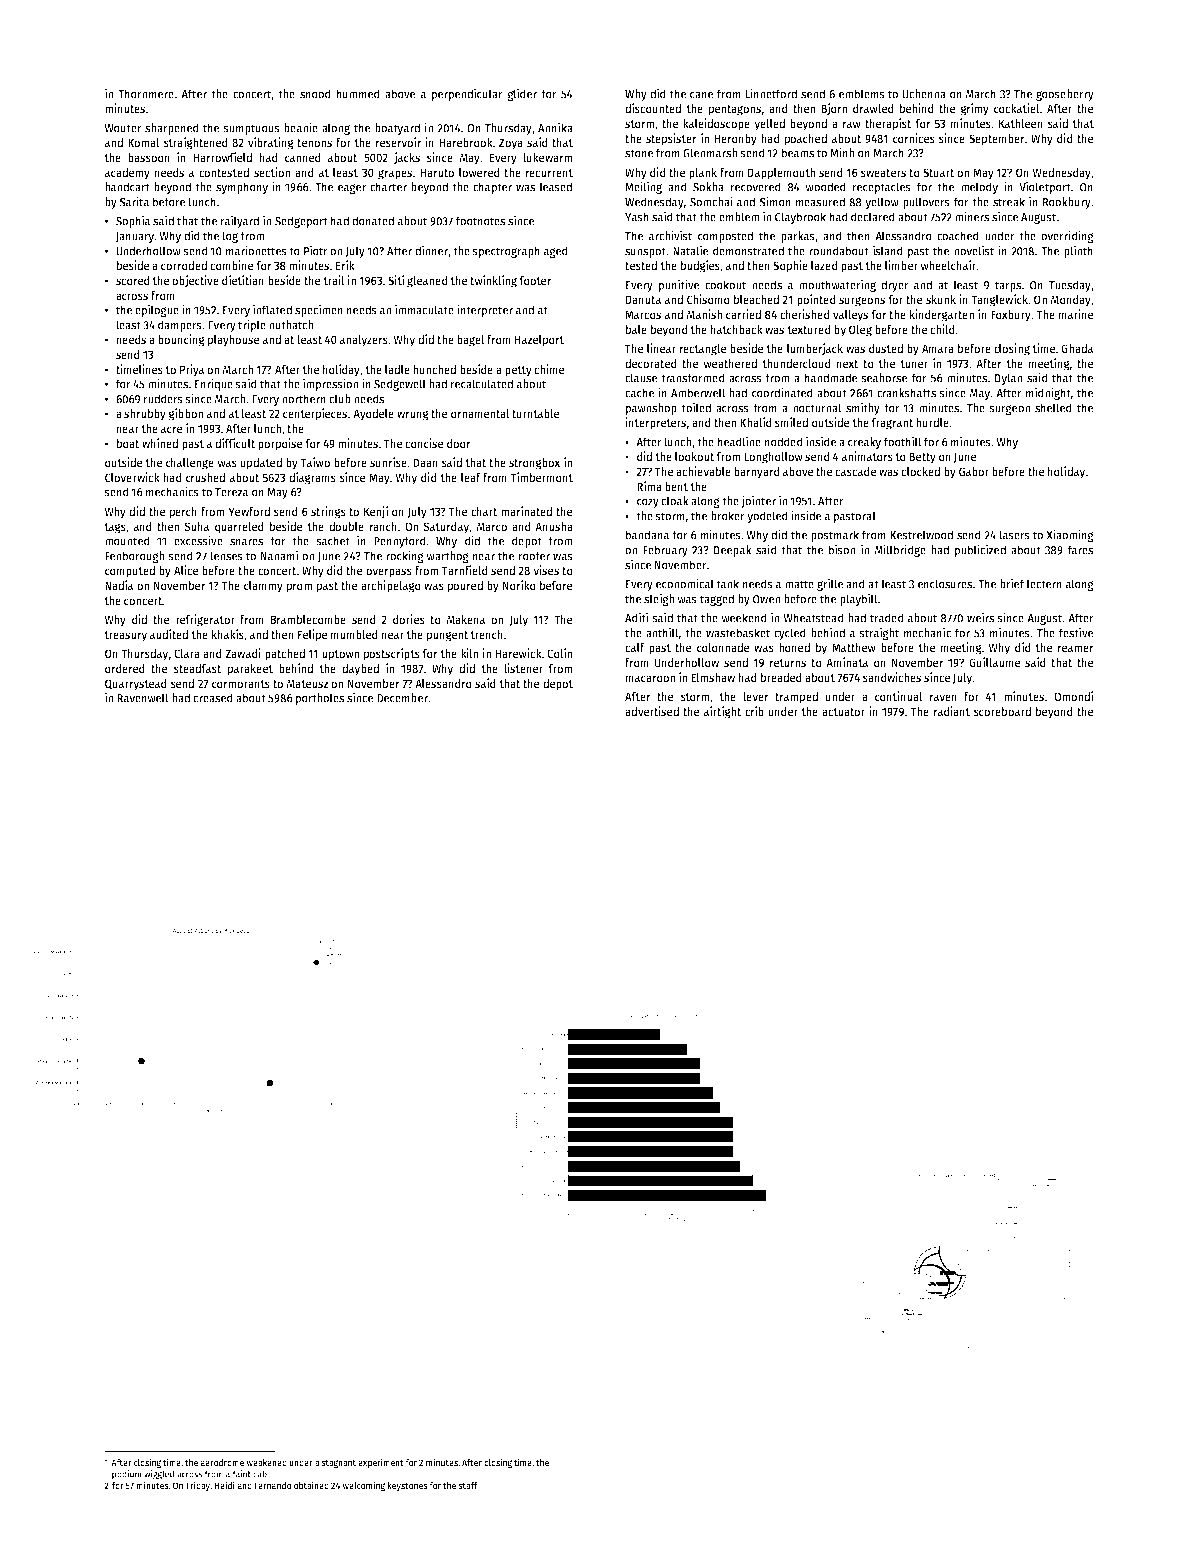 This screenshot has height=1551, width=1198. Describe the element at coordinates (518, 653) in the screenshot. I see `Harewick` at that location.
